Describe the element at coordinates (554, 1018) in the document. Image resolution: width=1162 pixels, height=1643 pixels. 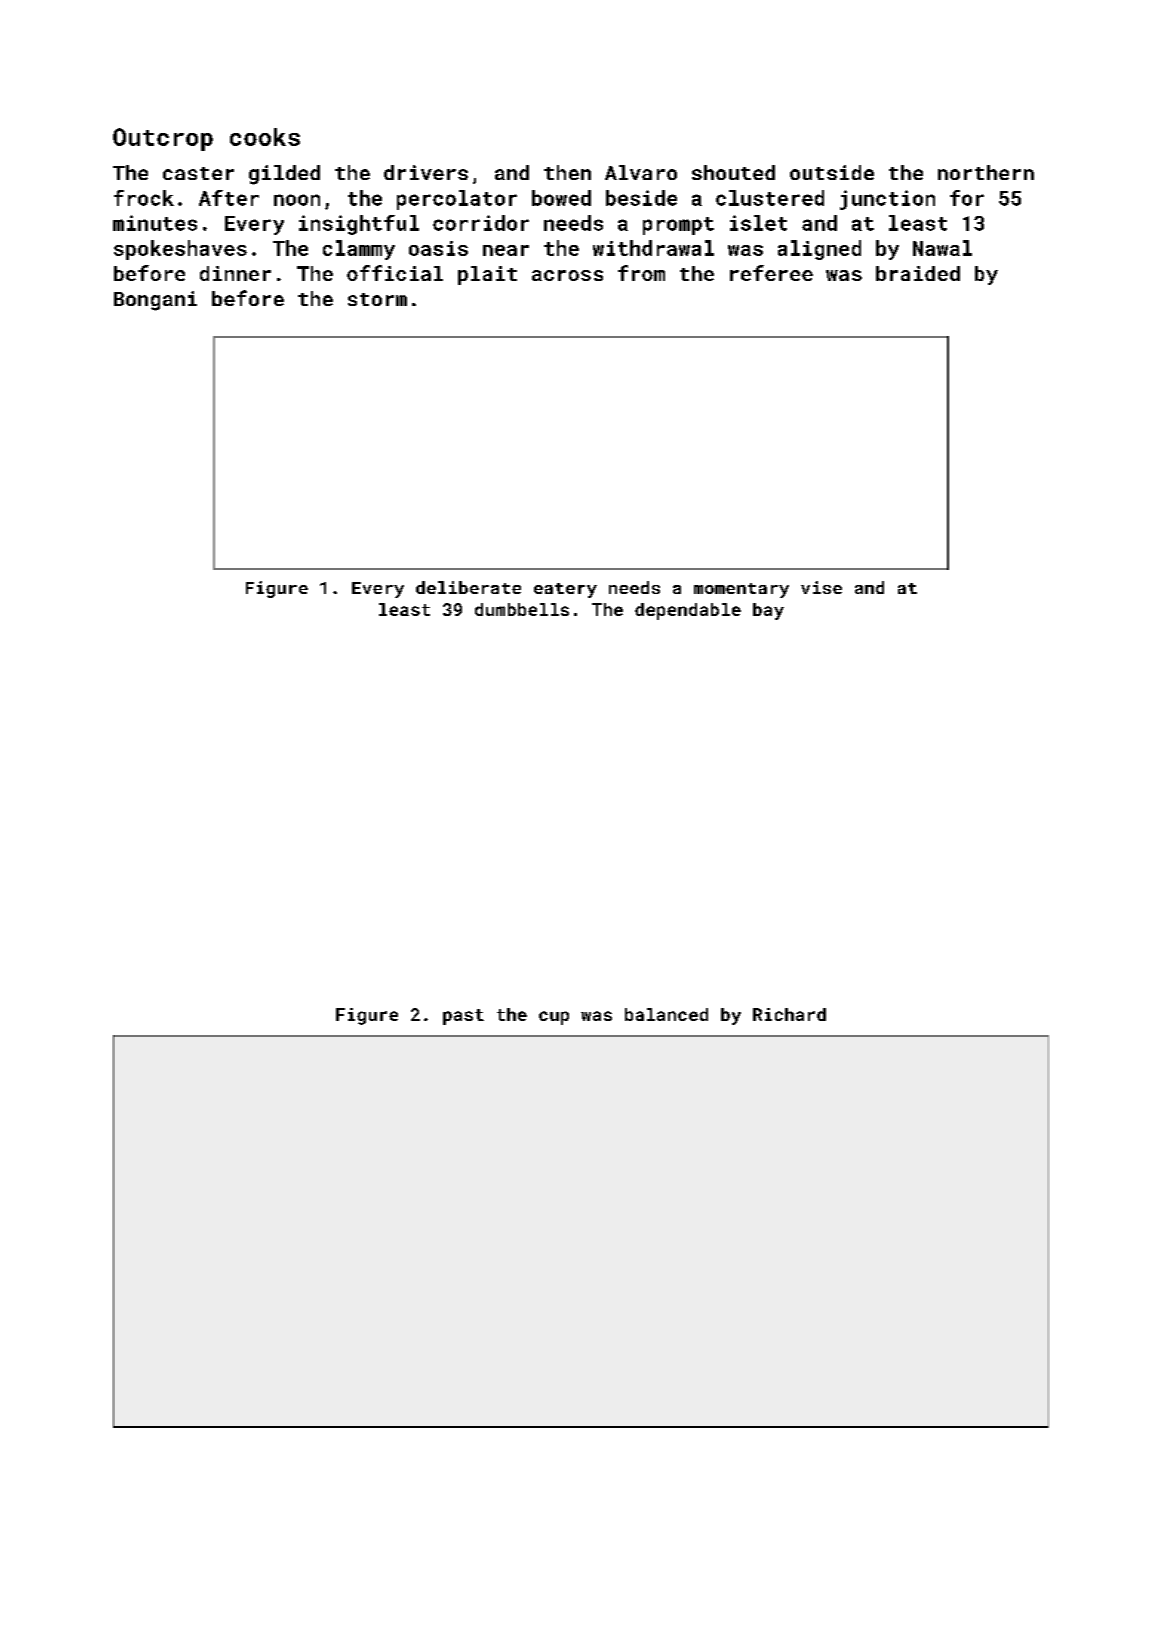
I see `cup` at that location.
